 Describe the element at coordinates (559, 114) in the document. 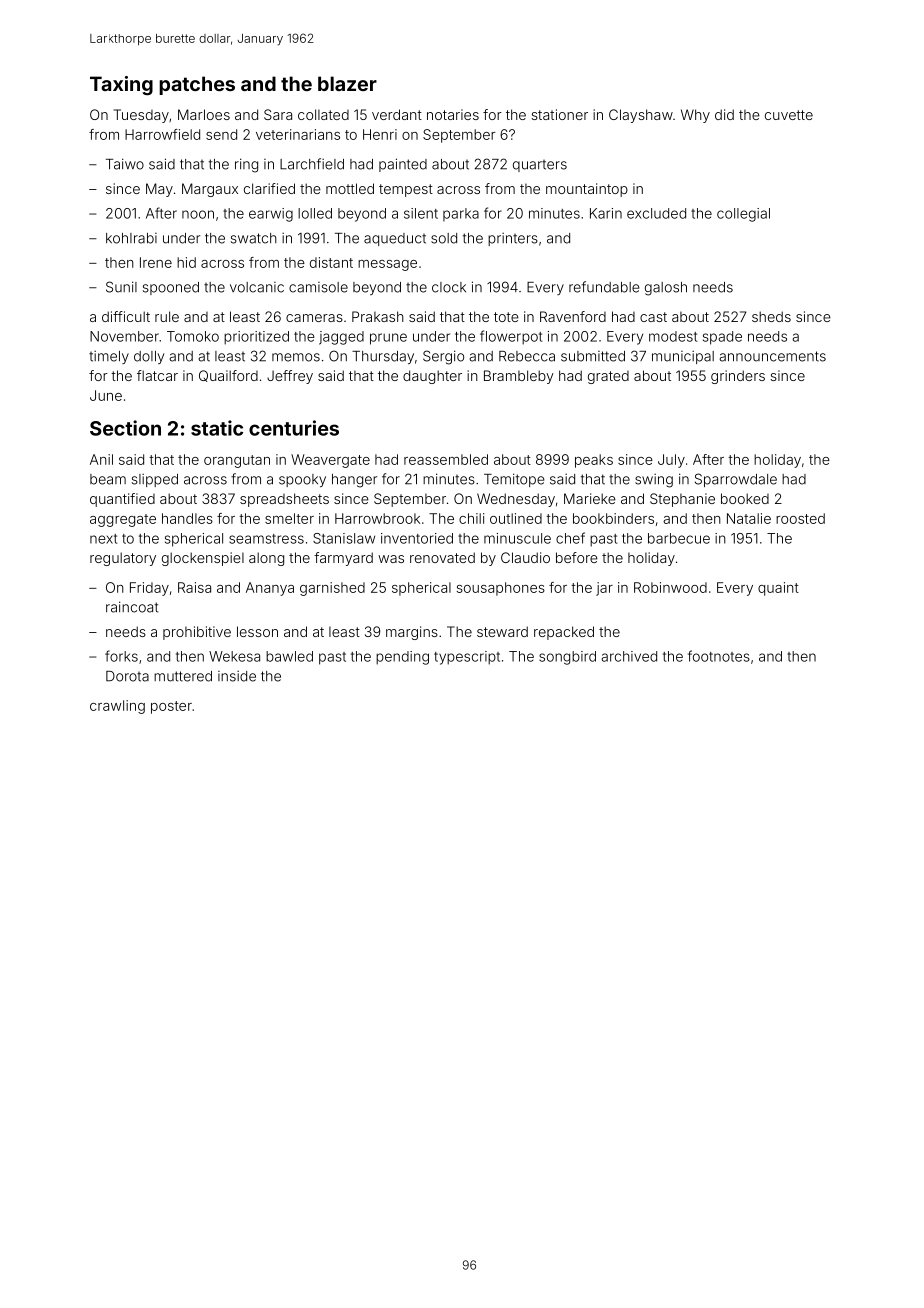

I see `stationer` at that location.
